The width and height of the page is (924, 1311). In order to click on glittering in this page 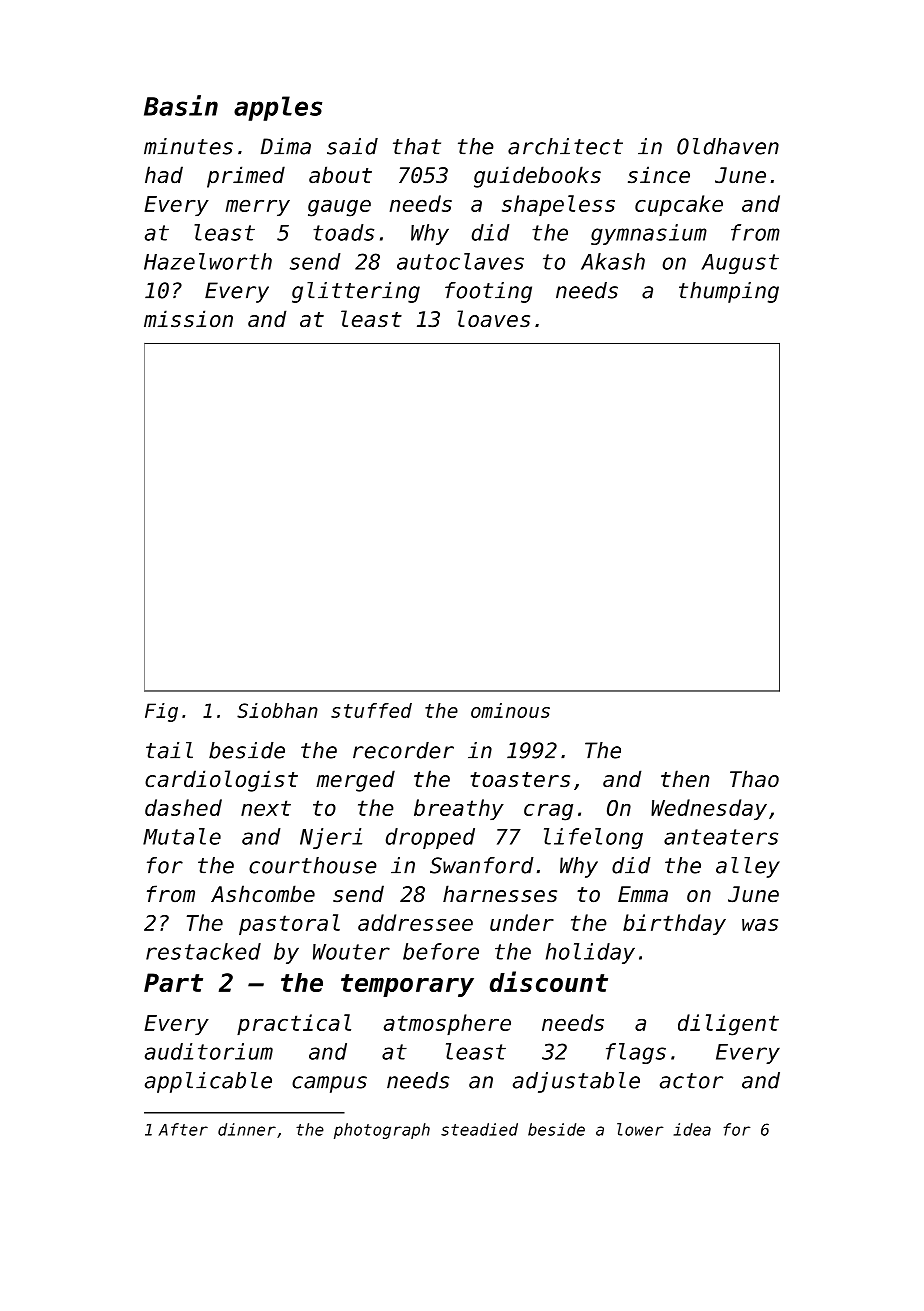, I will do `click(356, 292)`.
